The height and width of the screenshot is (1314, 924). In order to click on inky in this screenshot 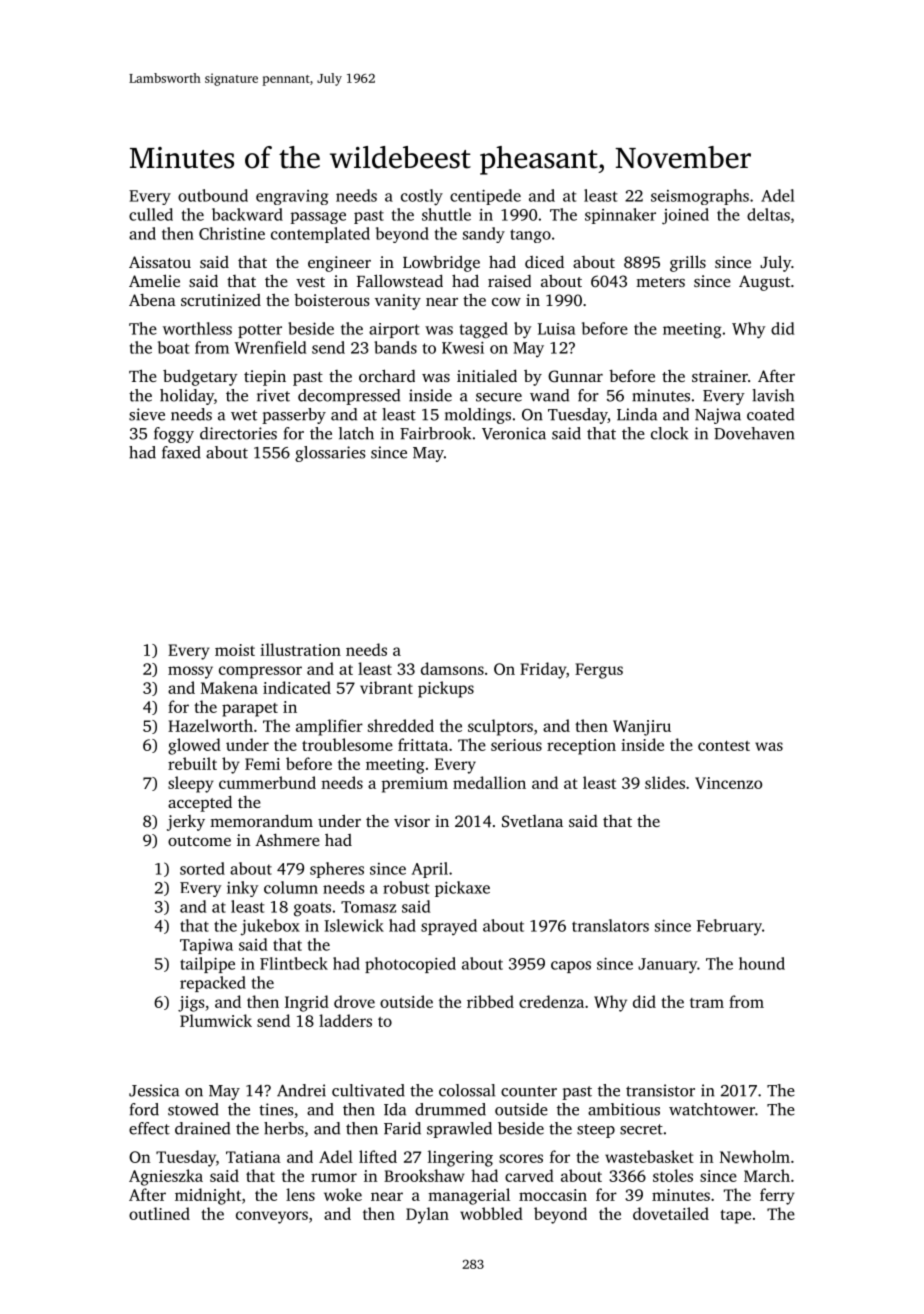, I will do `click(242, 889)`.
